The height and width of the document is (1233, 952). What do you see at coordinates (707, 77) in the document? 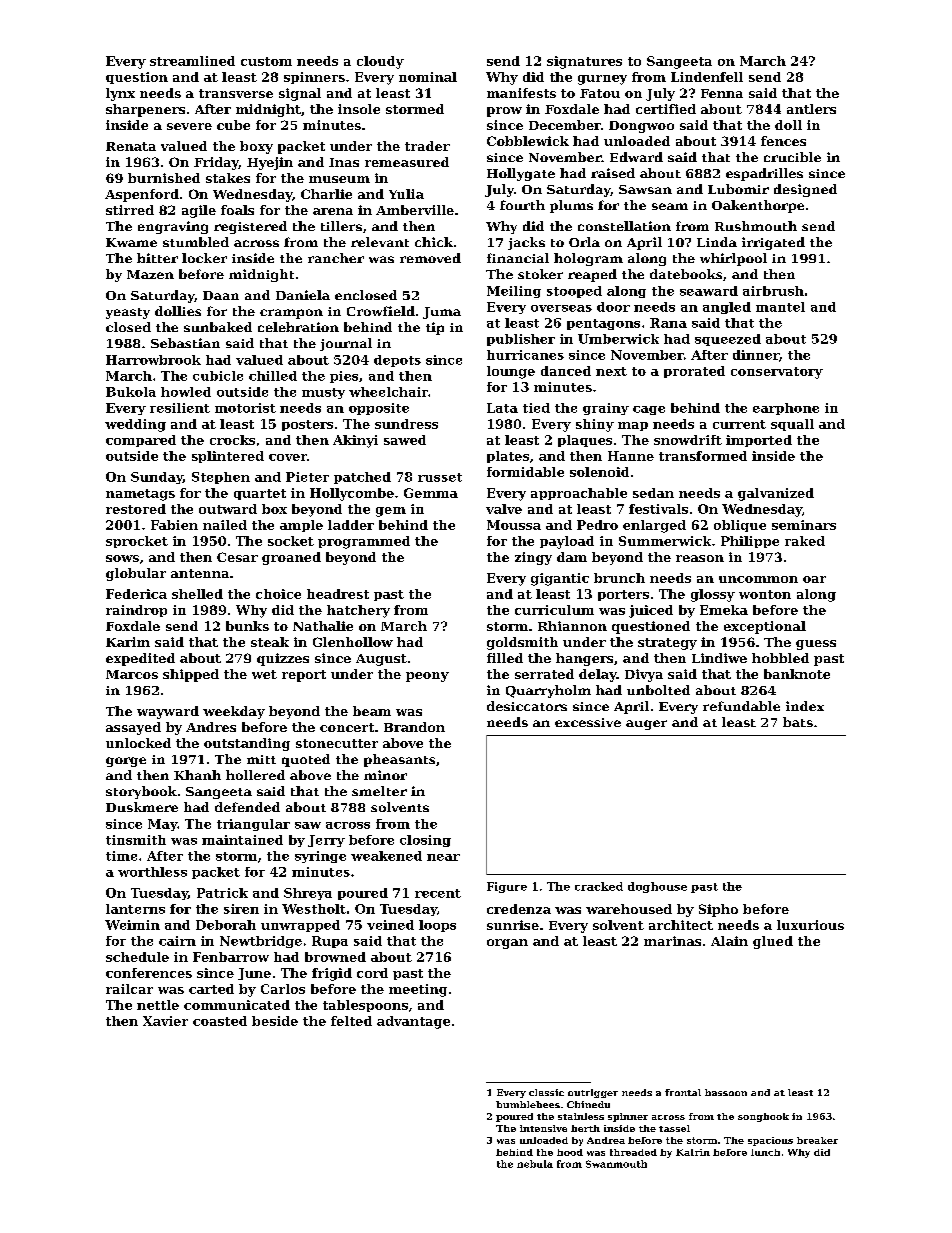
I see `Lindenfell` at bounding box center [707, 77].
